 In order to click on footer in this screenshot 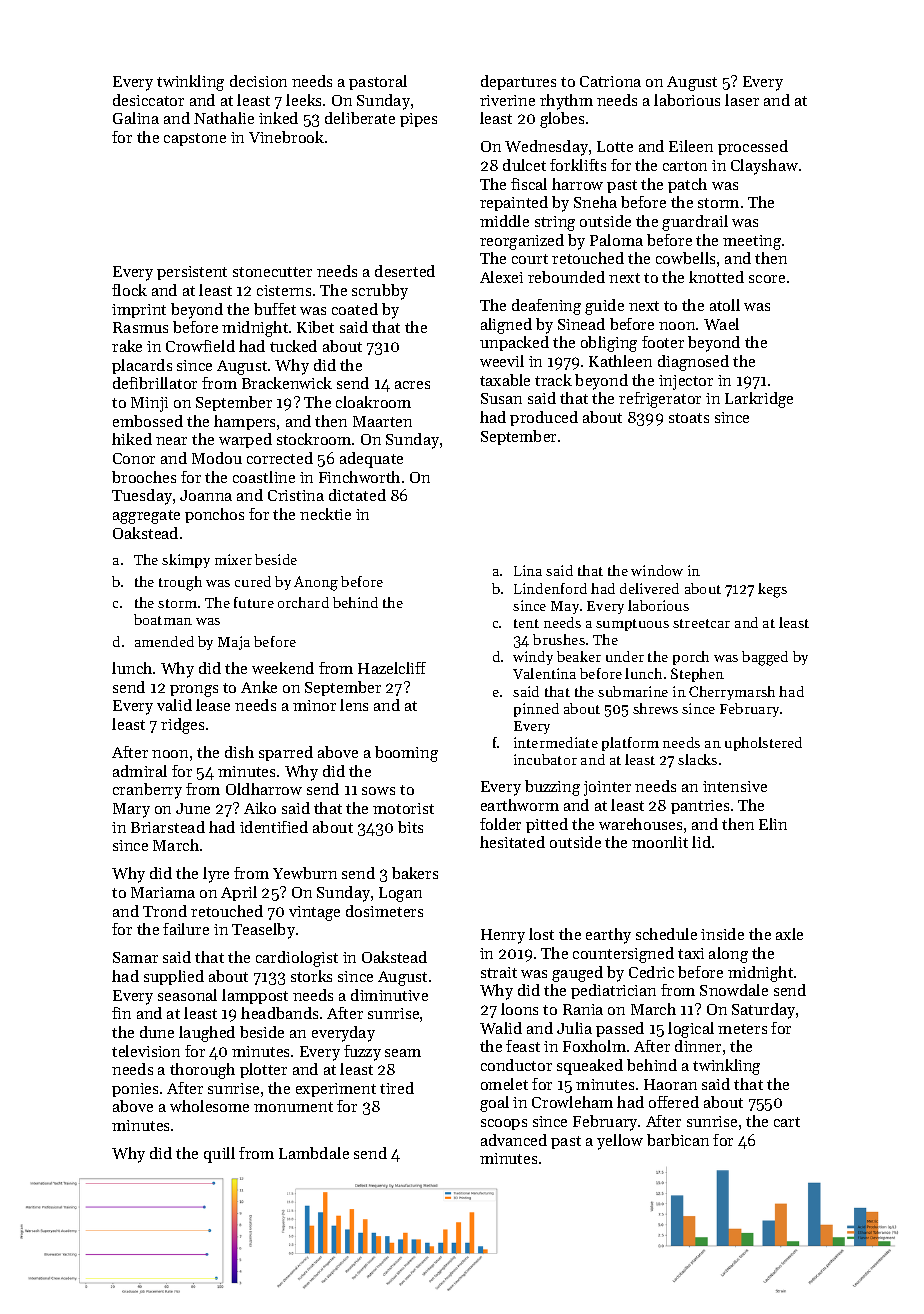, I will do `click(663, 342)`.
